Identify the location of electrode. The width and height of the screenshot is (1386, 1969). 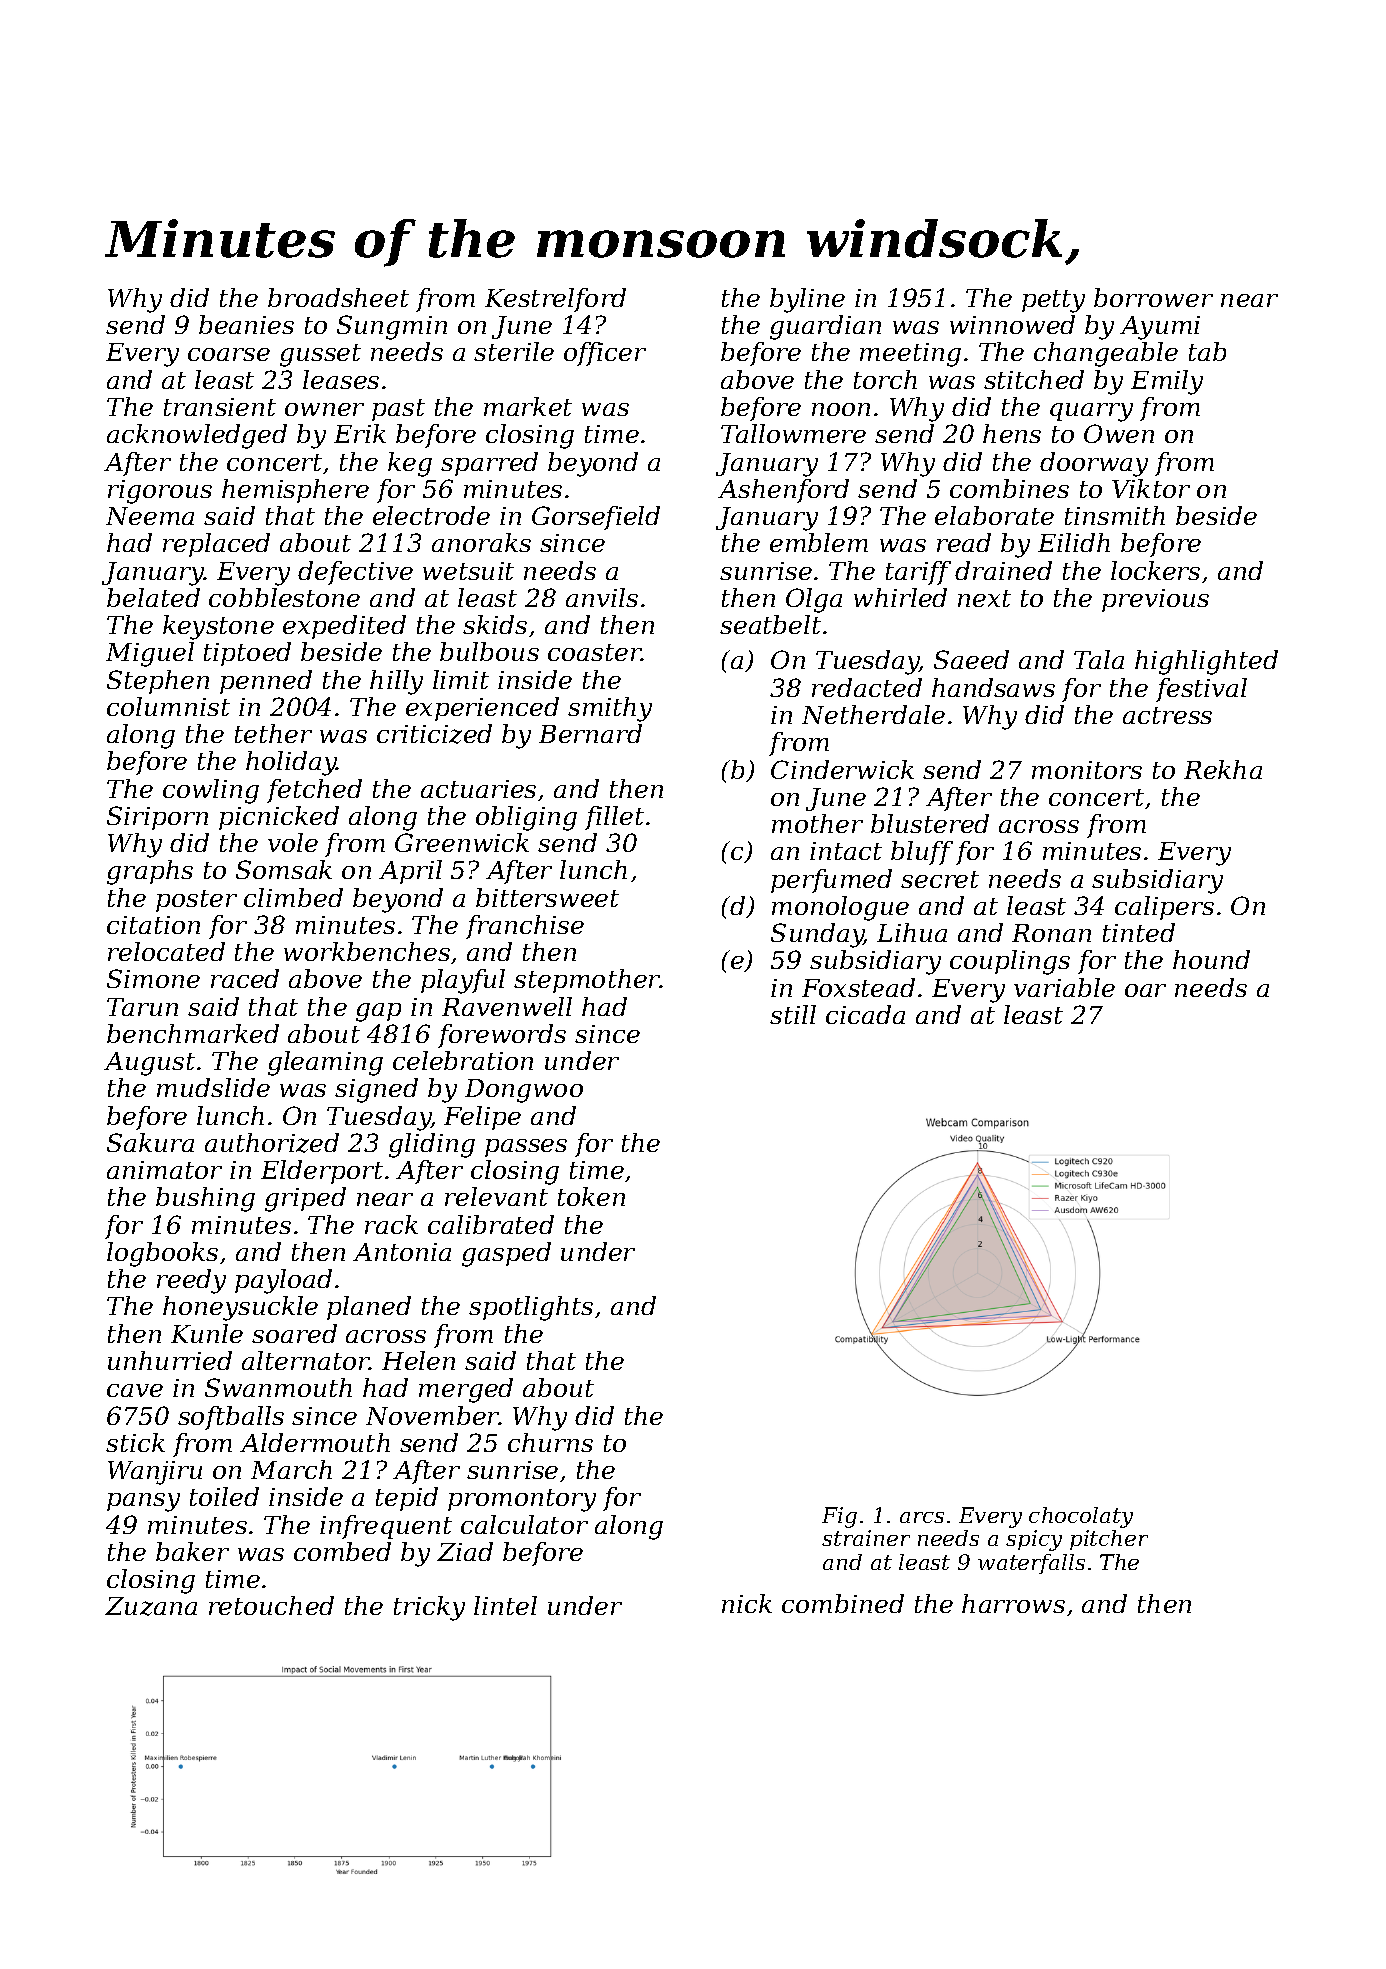
(431, 515).
